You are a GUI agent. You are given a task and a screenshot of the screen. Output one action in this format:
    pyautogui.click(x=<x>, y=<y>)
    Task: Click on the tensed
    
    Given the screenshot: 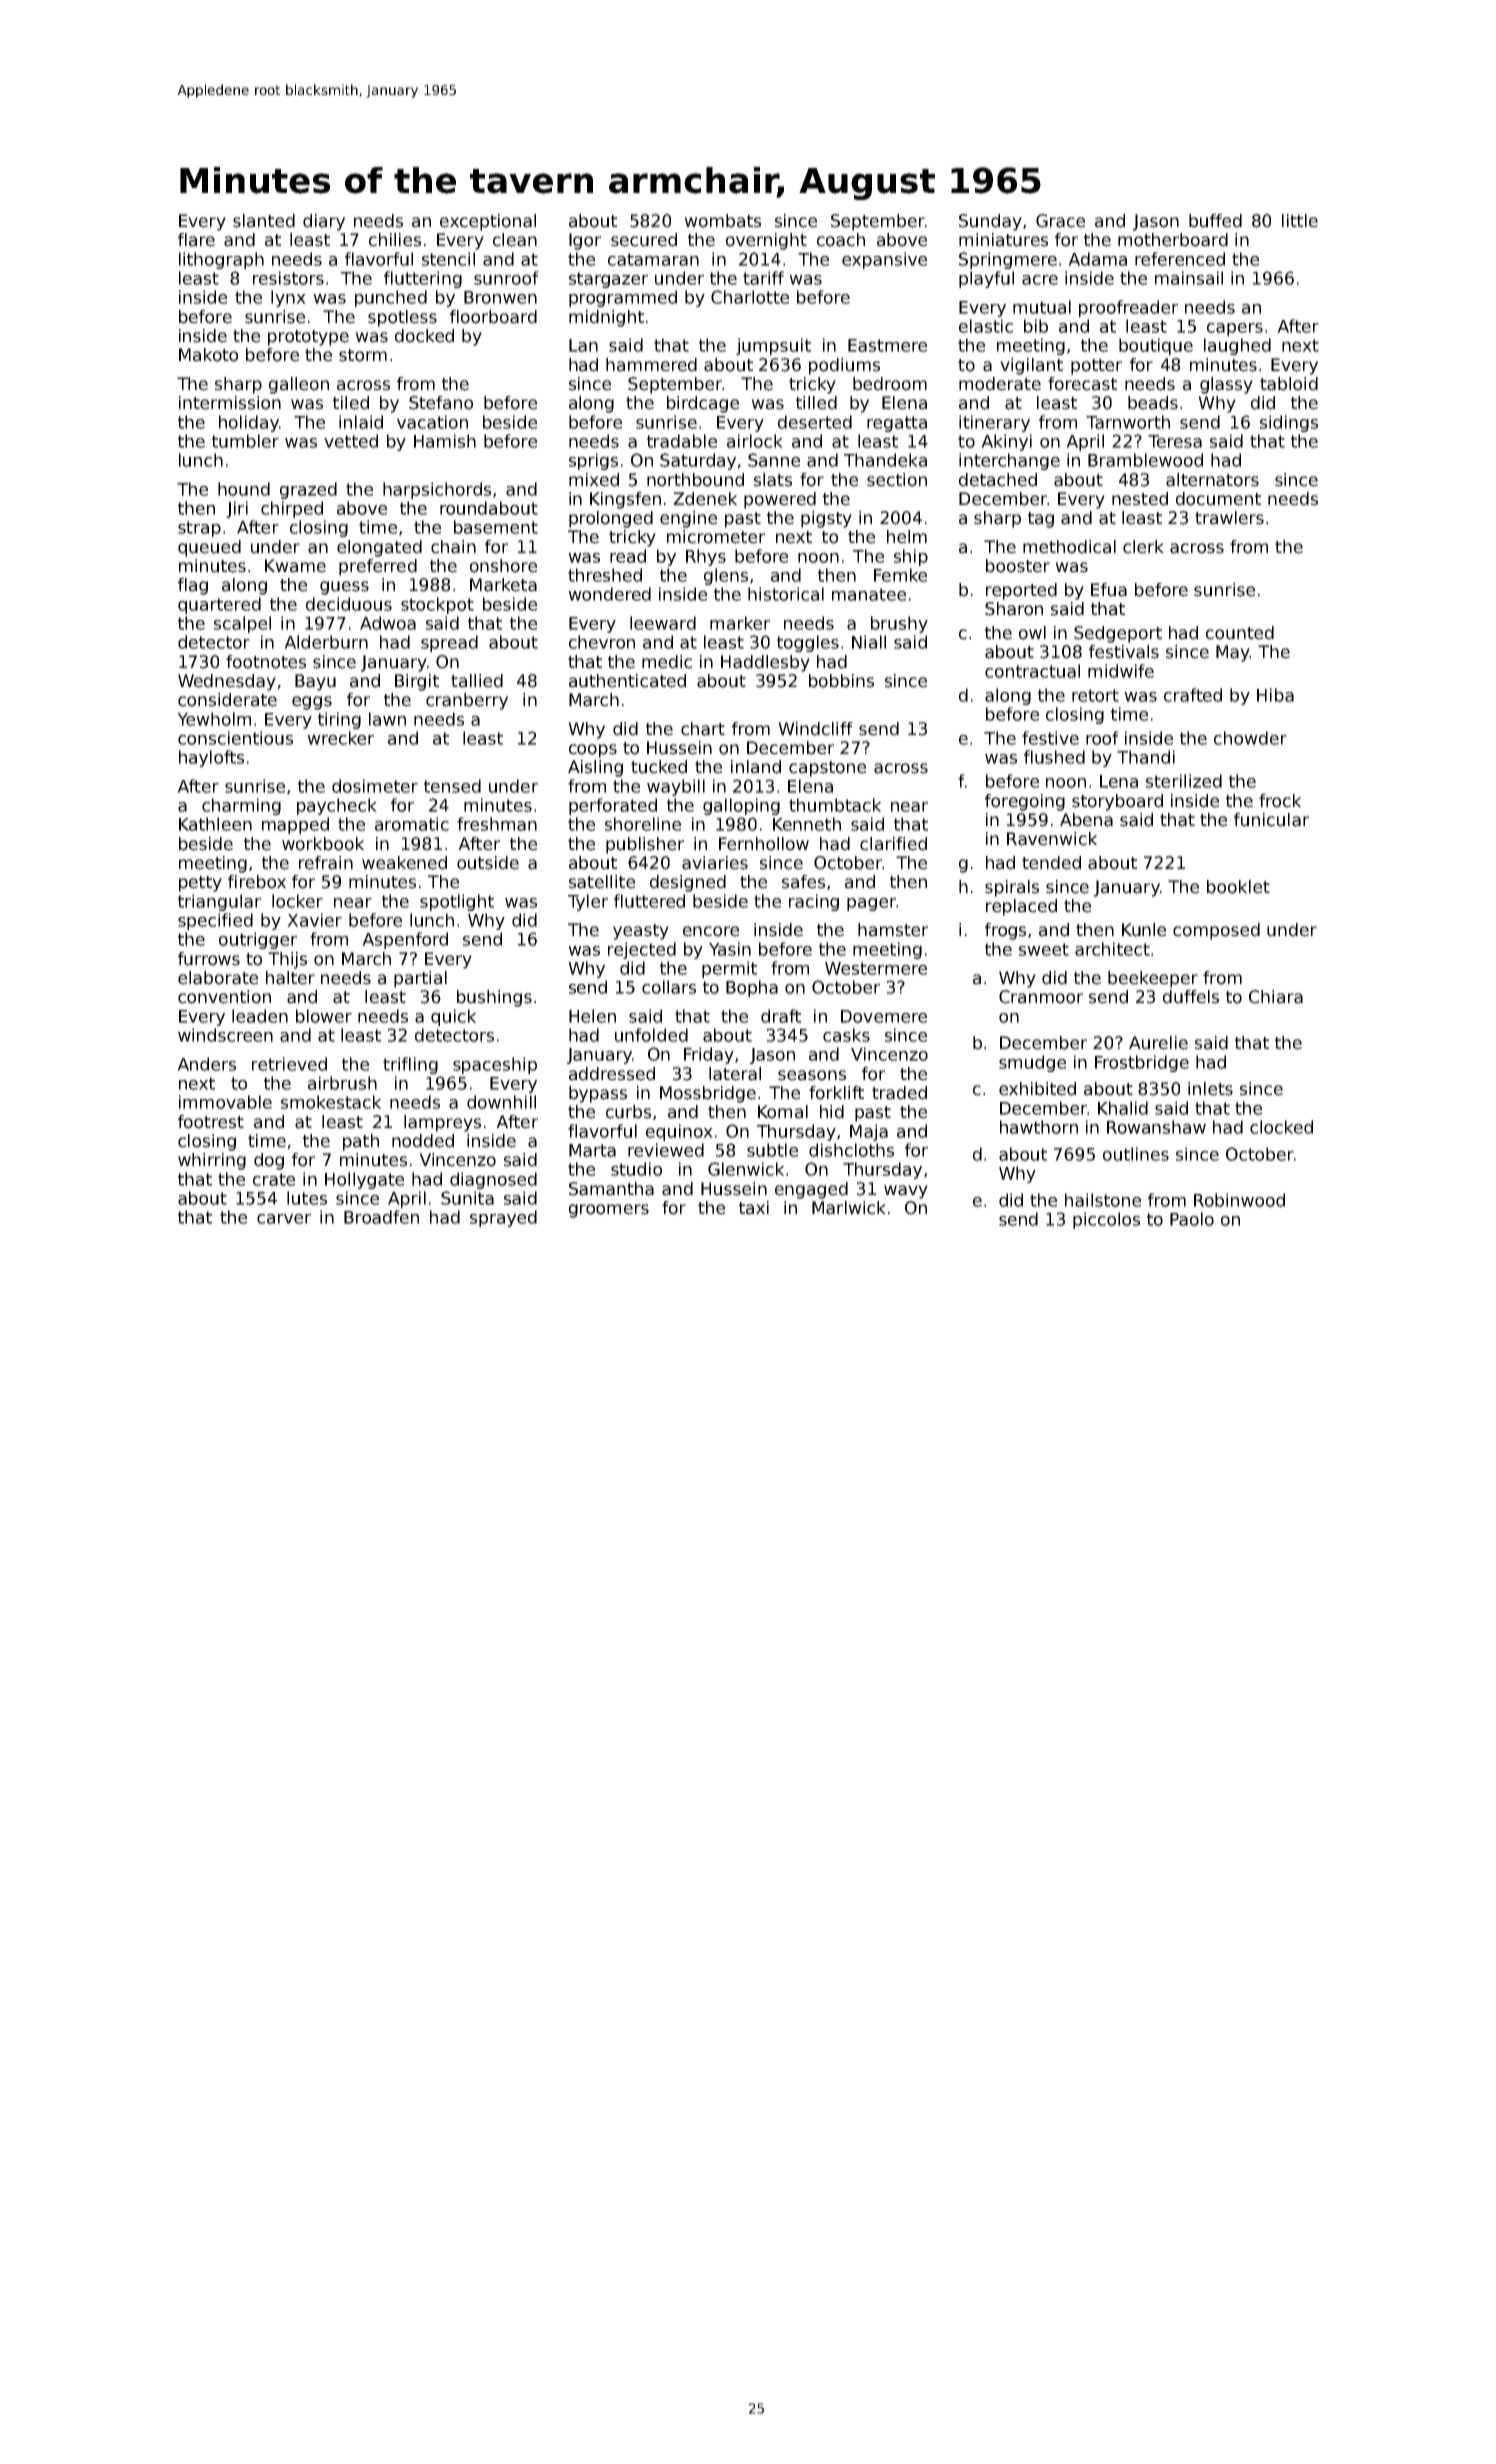 What is the action you would take?
    pyautogui.click(x=452, y=786)
